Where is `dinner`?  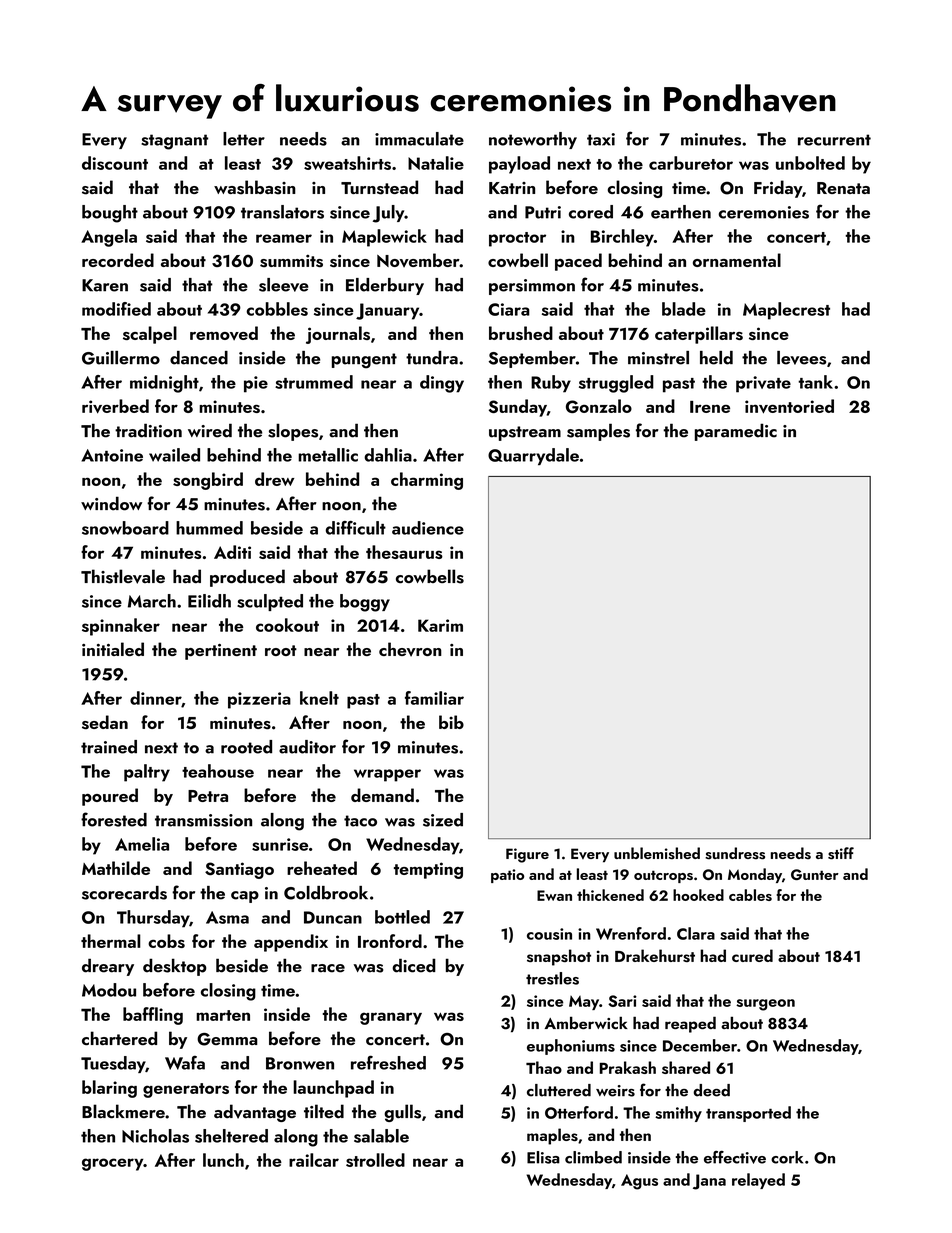 dinner is located at coordinates (155, 698).
